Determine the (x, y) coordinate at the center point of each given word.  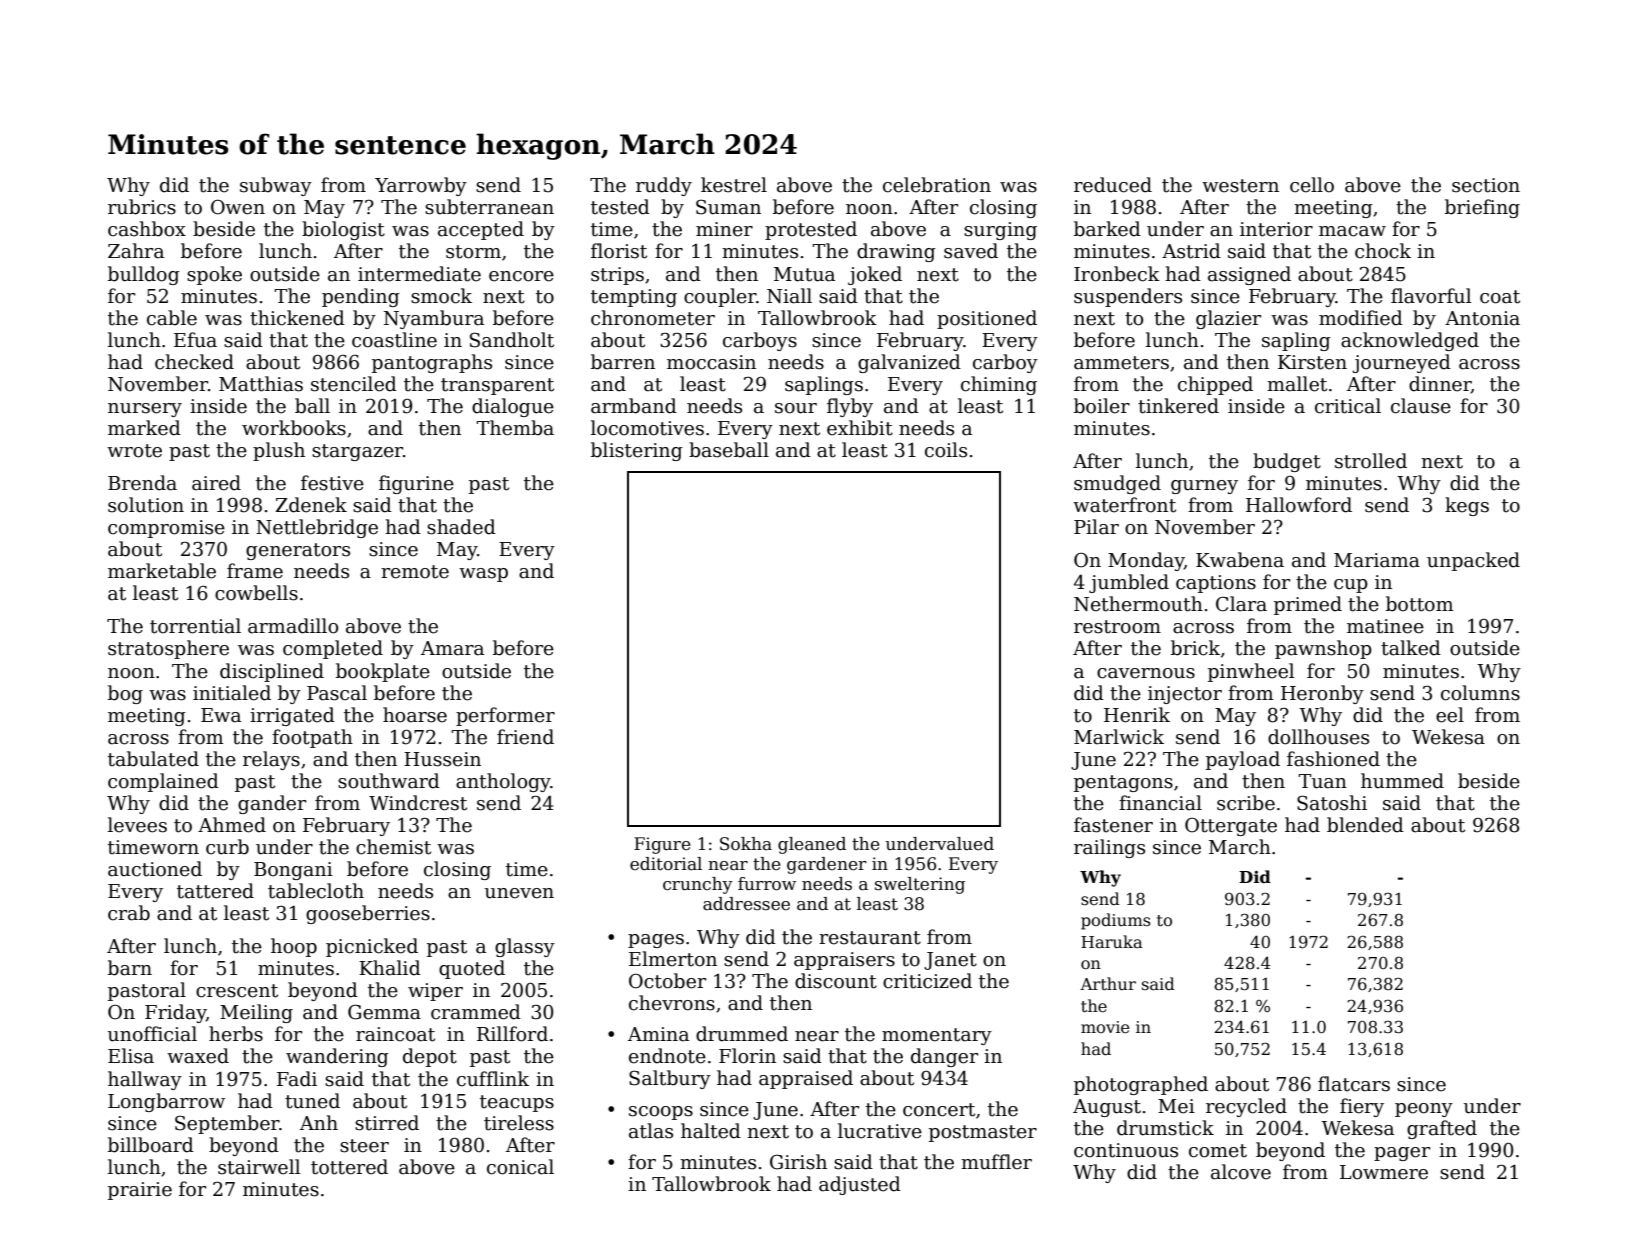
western (1240, 186)
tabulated (153, 759)
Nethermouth (1138, 604)
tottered (349, 1167)
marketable (162, 571)
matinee (1385, 626)
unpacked (1473, 561)
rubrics (142, 207)
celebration (937, 185)
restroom (1117, 627)
